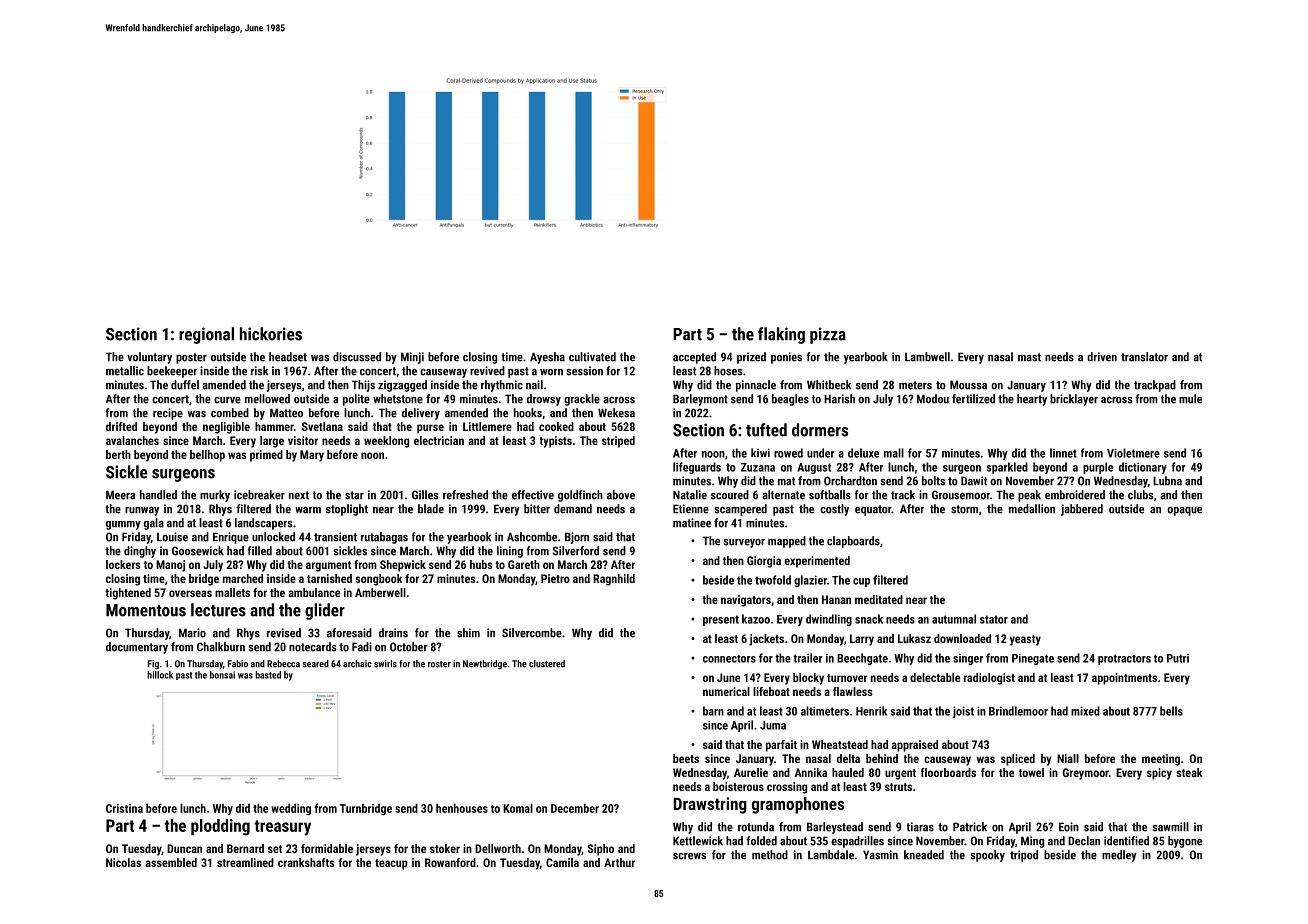 The image size is (1308, 924). What do you see at coordinates (124, 808) in the screenshot?
I see `Cristina` at bounding box center [124, 808].
